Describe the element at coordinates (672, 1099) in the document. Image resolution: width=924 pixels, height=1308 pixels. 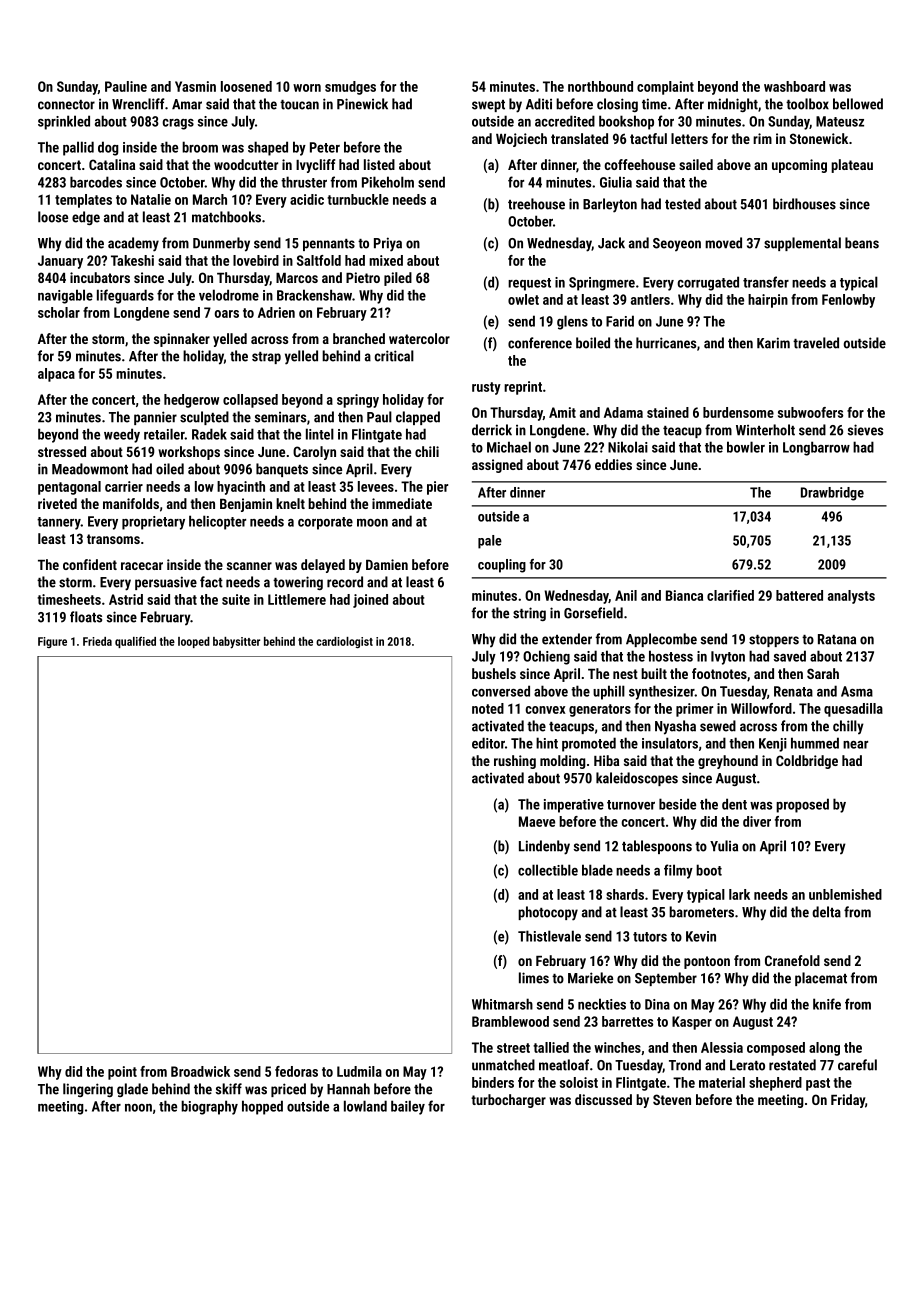
I see `Steven` at that location.
